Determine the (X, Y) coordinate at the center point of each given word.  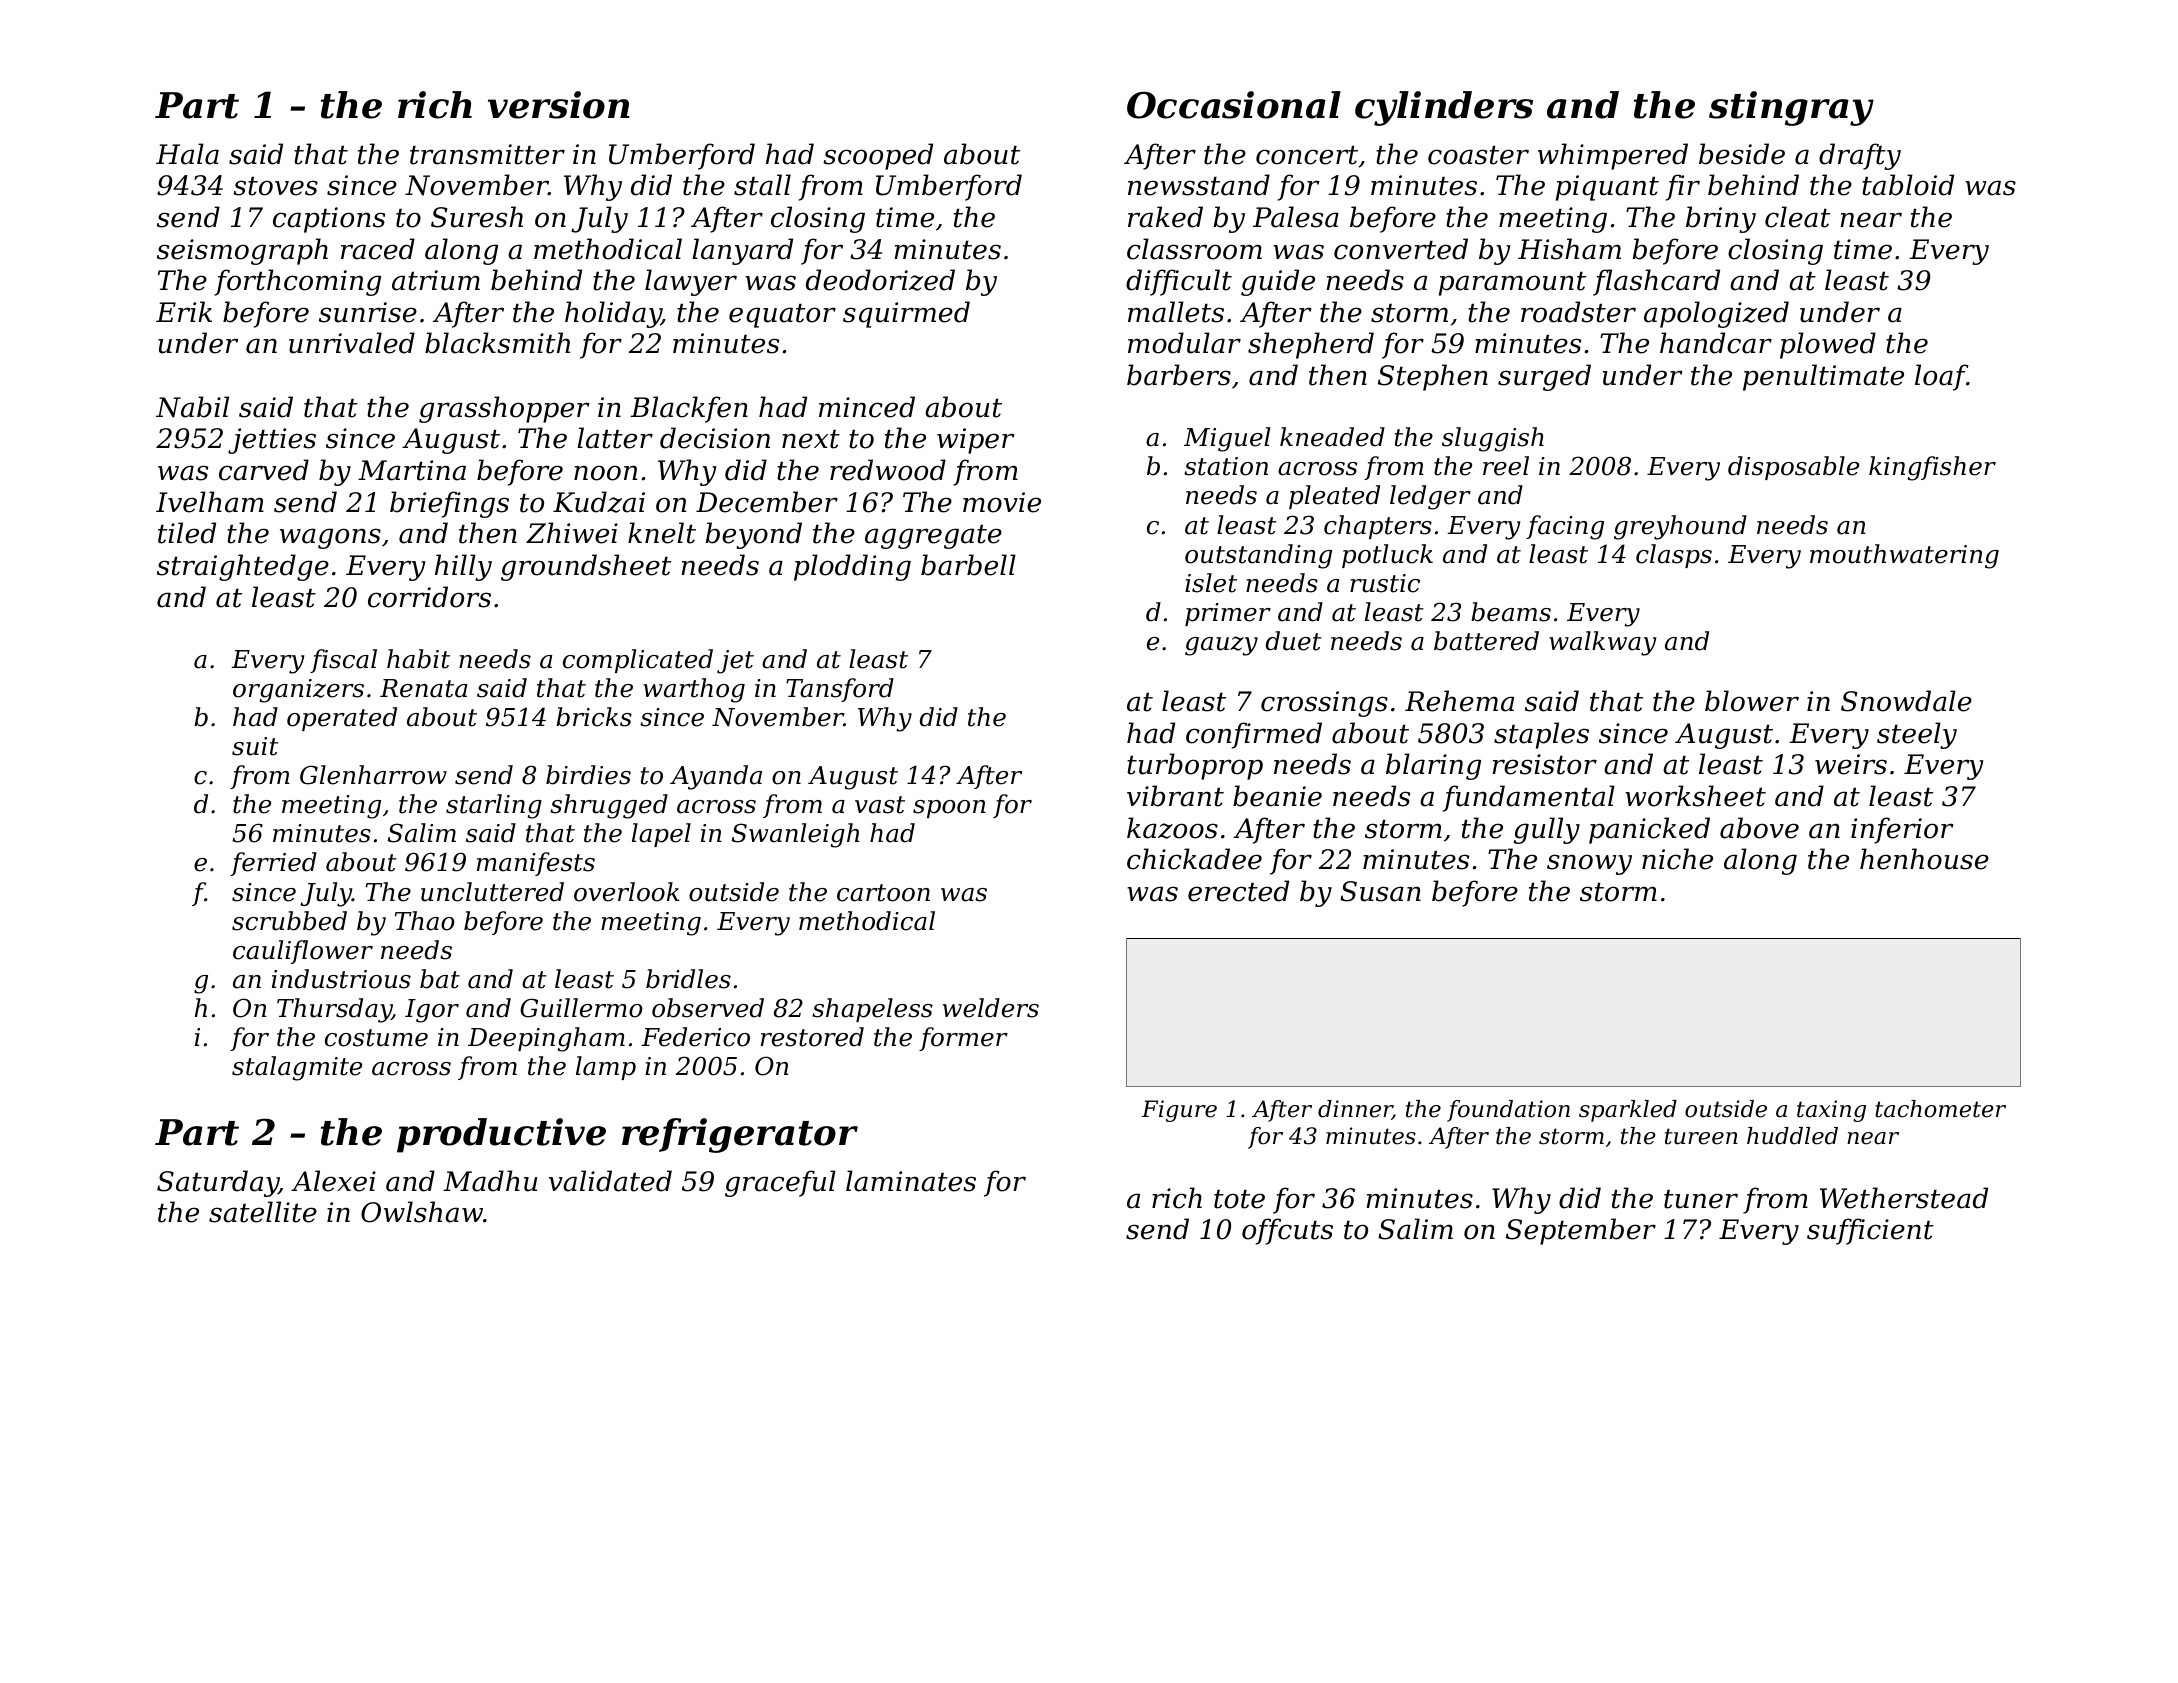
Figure (1179, 1111)
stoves (275, 186)
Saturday (218, 1183)
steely (1917, 735)
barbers (1179, 375)
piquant (1607, 188)
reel (1506, 466)
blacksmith (497, 343)
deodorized (880, 280)
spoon (949, 809)
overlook (626, 892)
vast (880, 805)
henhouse (1924, 859)
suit (255, 746)
